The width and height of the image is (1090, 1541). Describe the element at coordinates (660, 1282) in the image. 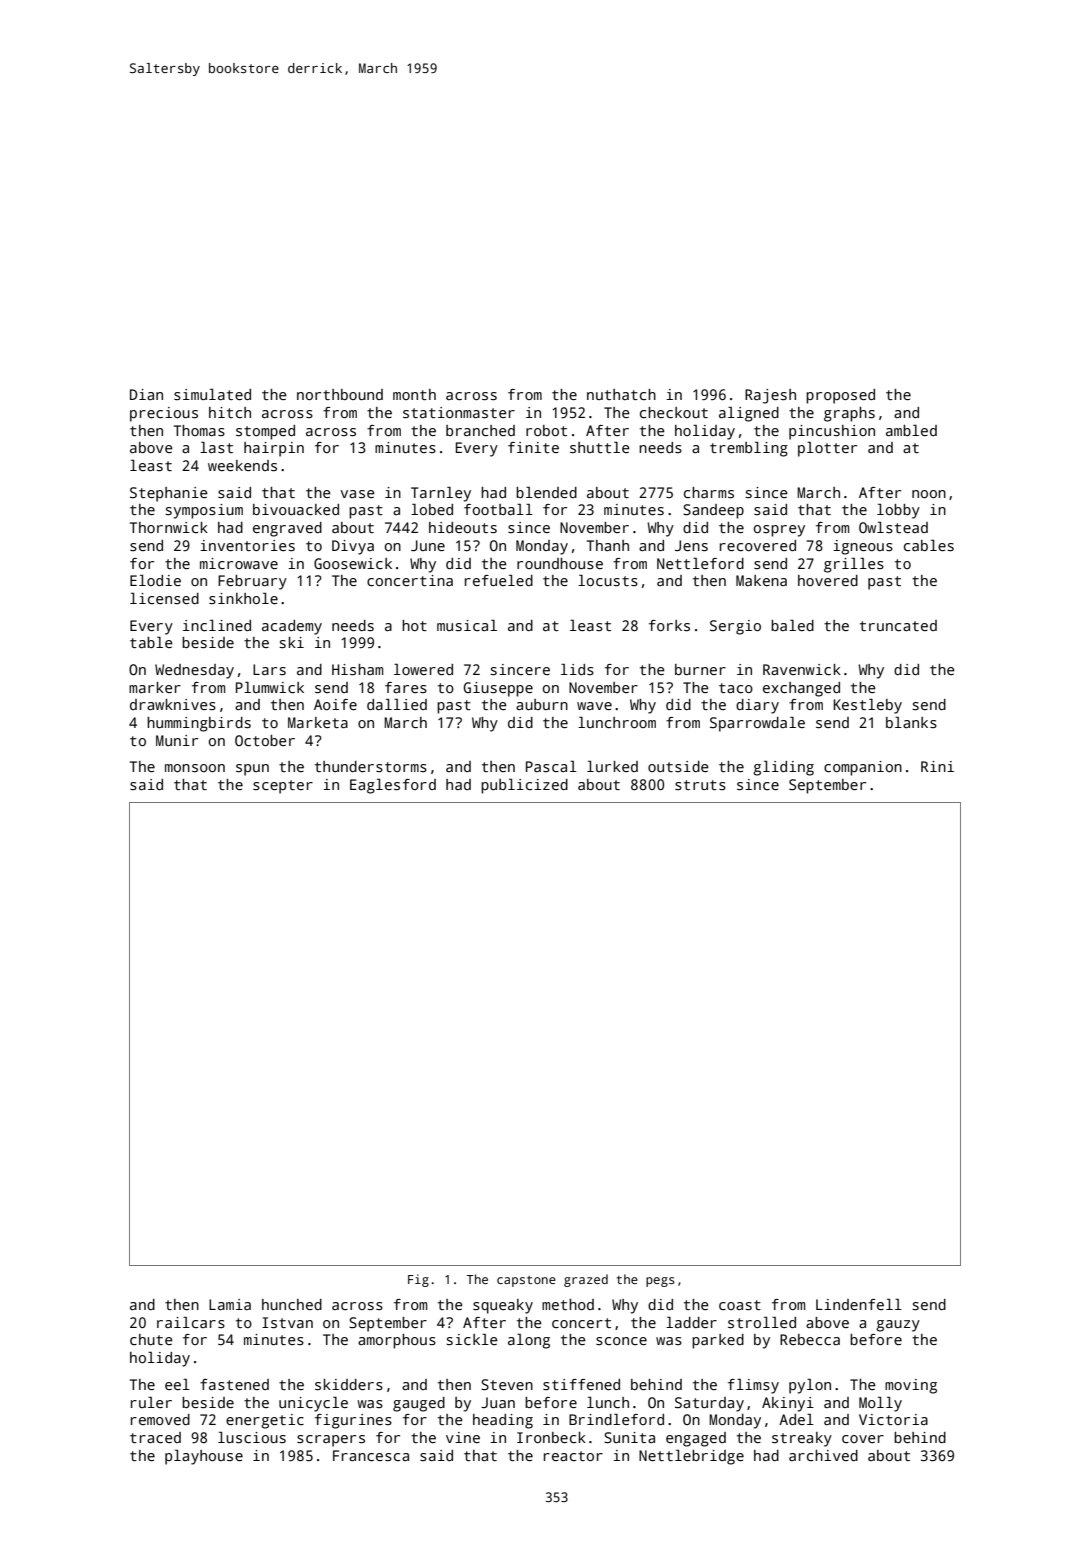

I see `pegs` at that location.
